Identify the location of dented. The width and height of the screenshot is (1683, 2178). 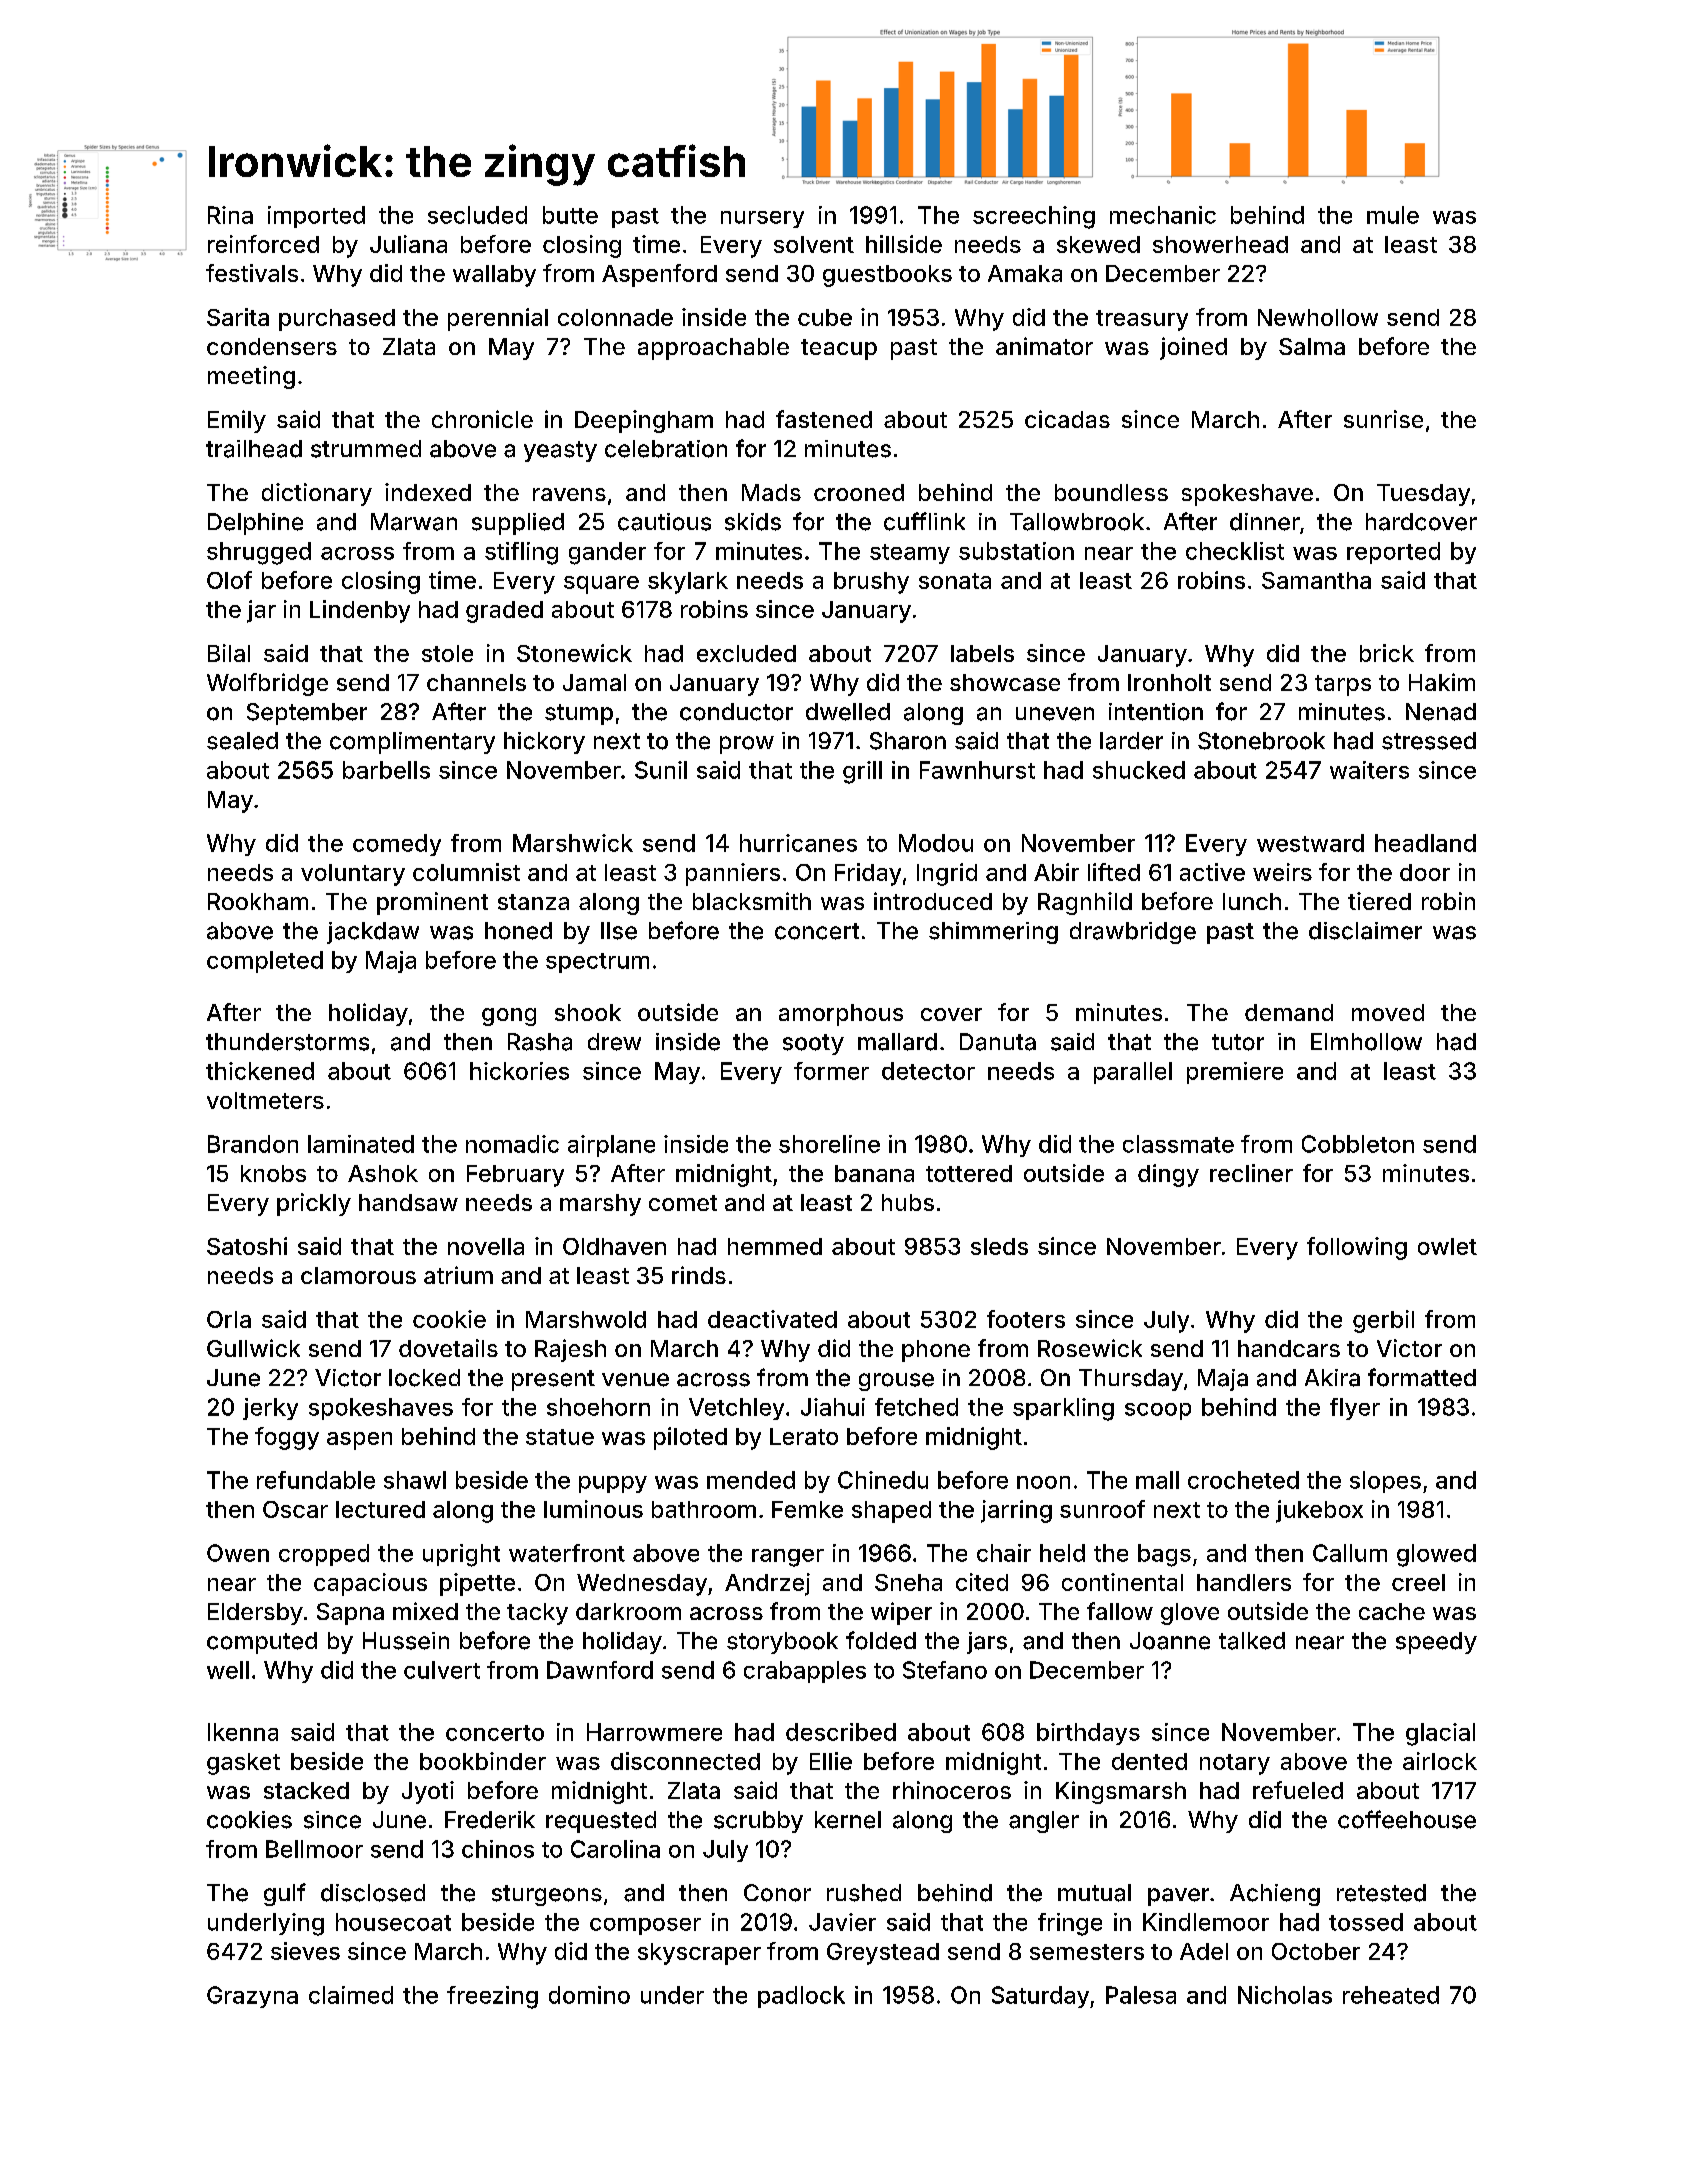
(1149, 1761).
